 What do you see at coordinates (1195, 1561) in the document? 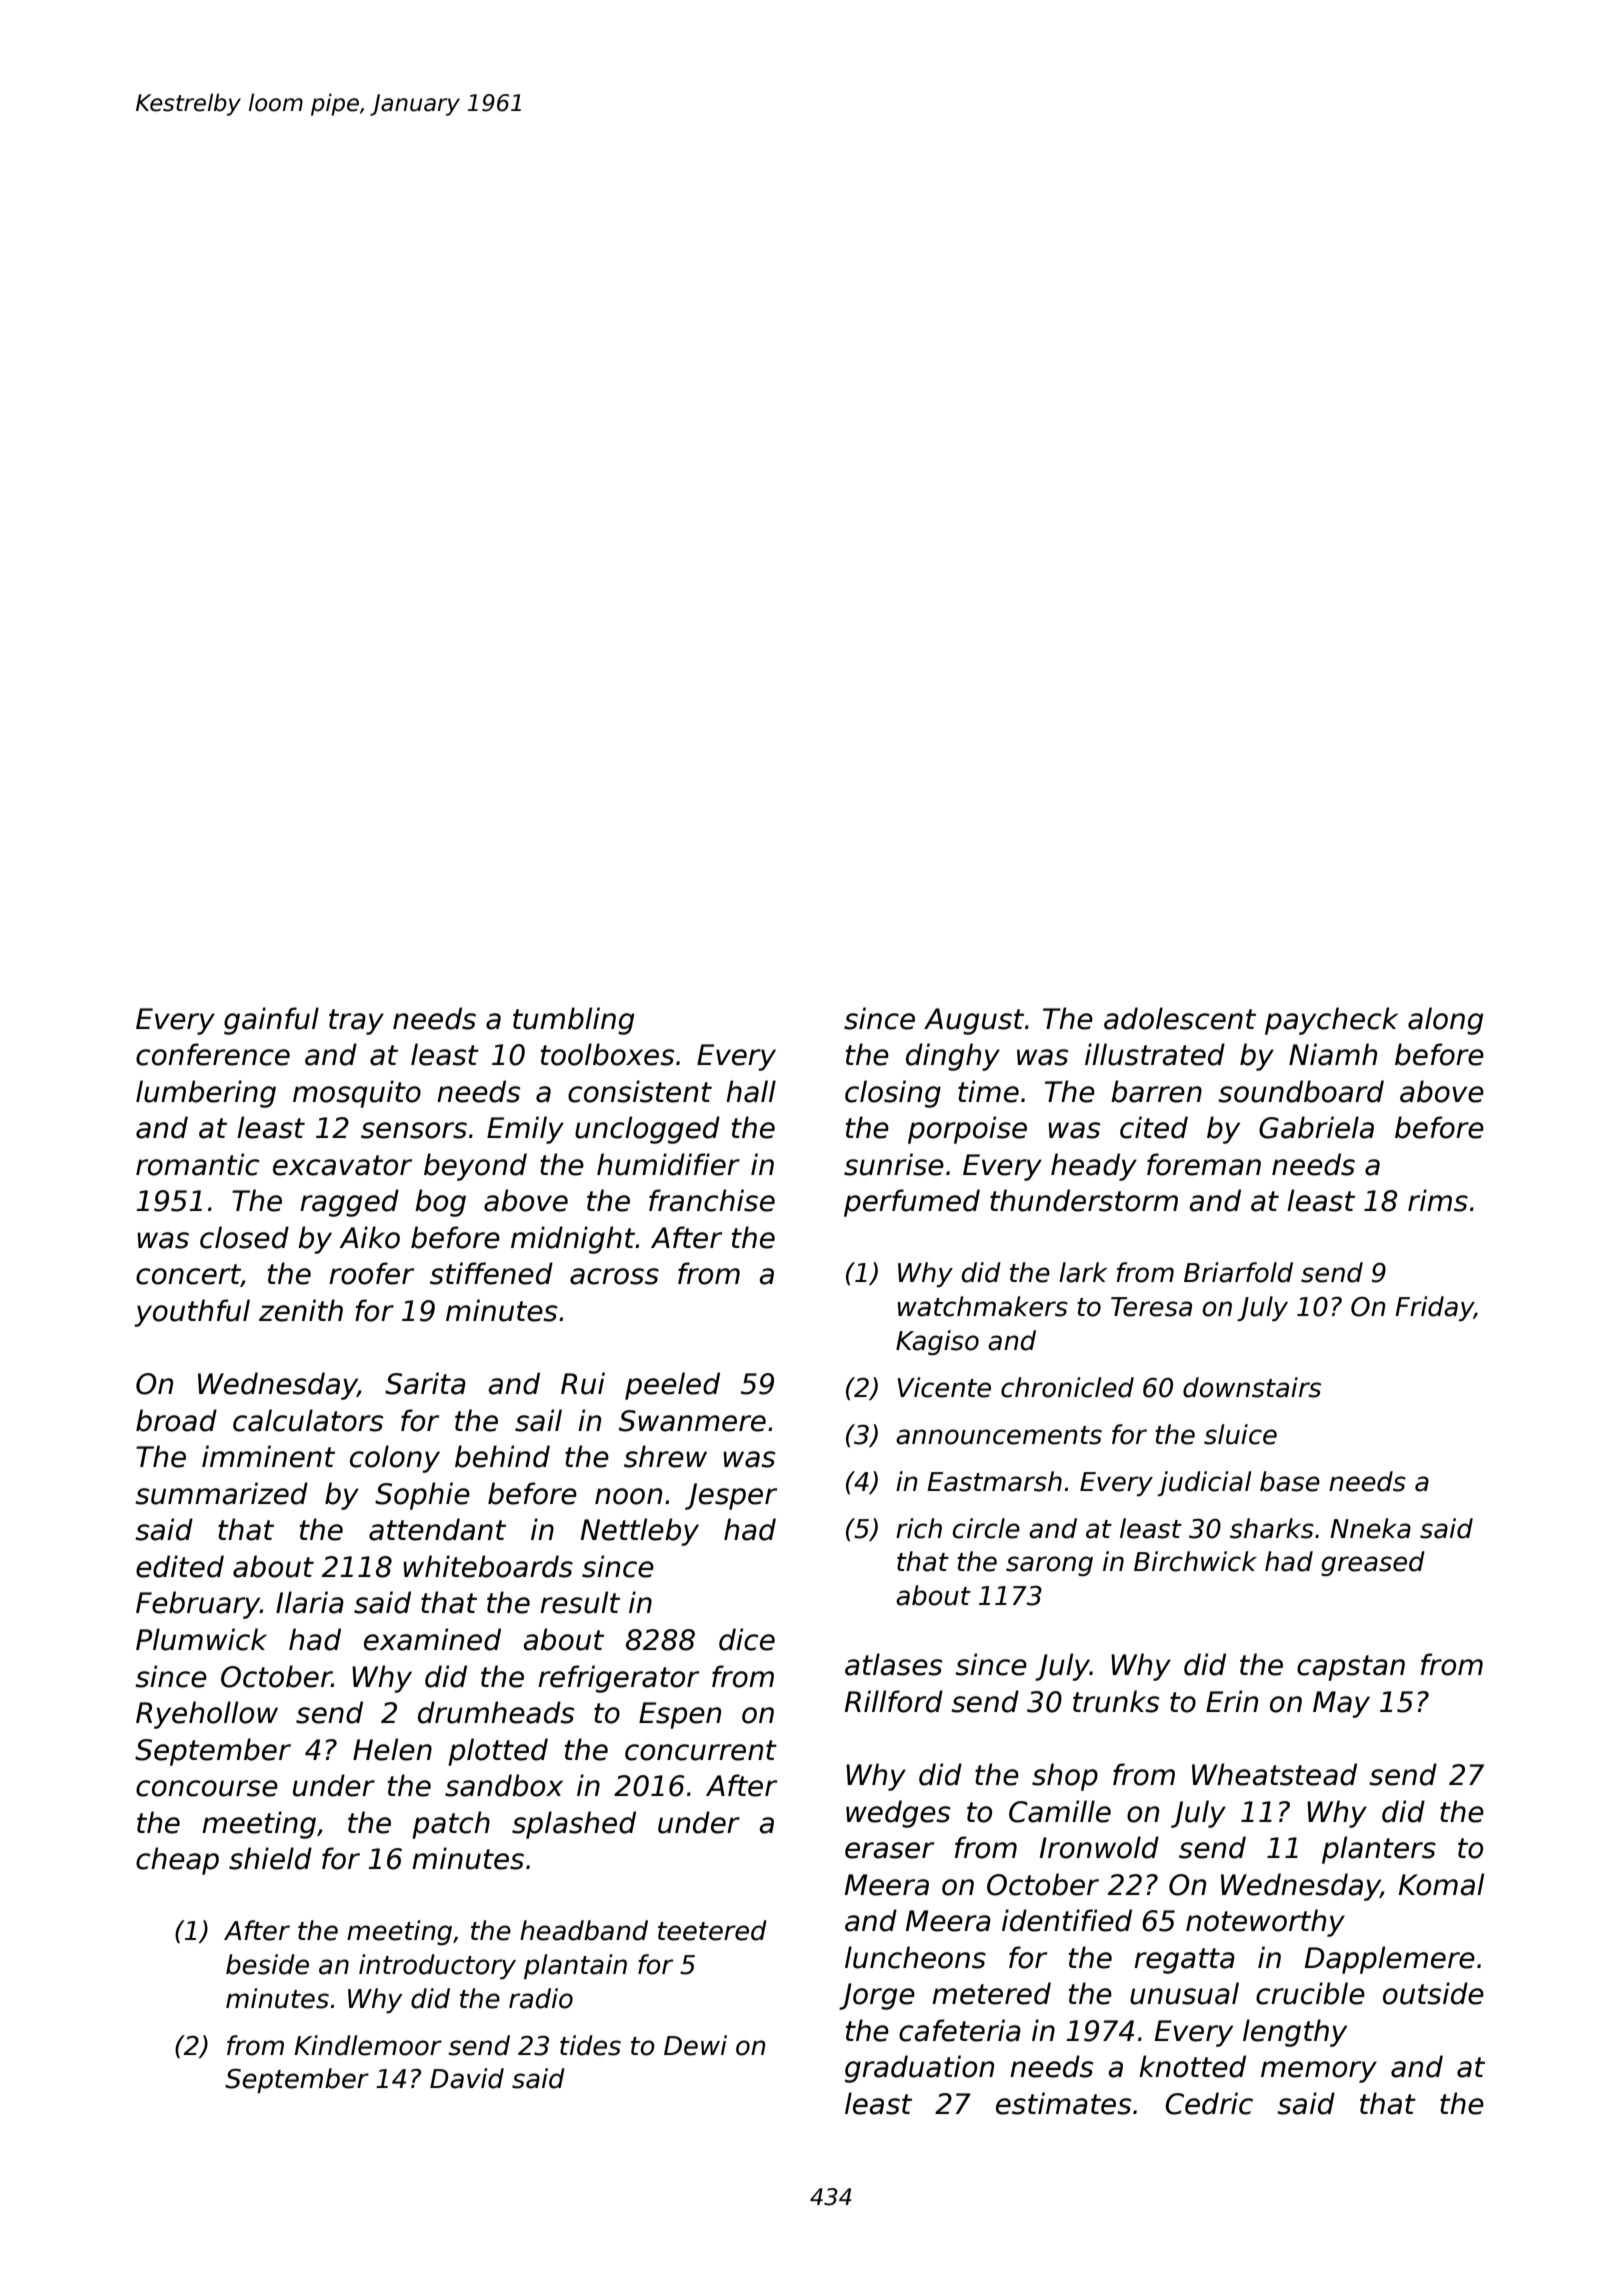
I see `Birchwick` at bounding box center [1195, 1561].
